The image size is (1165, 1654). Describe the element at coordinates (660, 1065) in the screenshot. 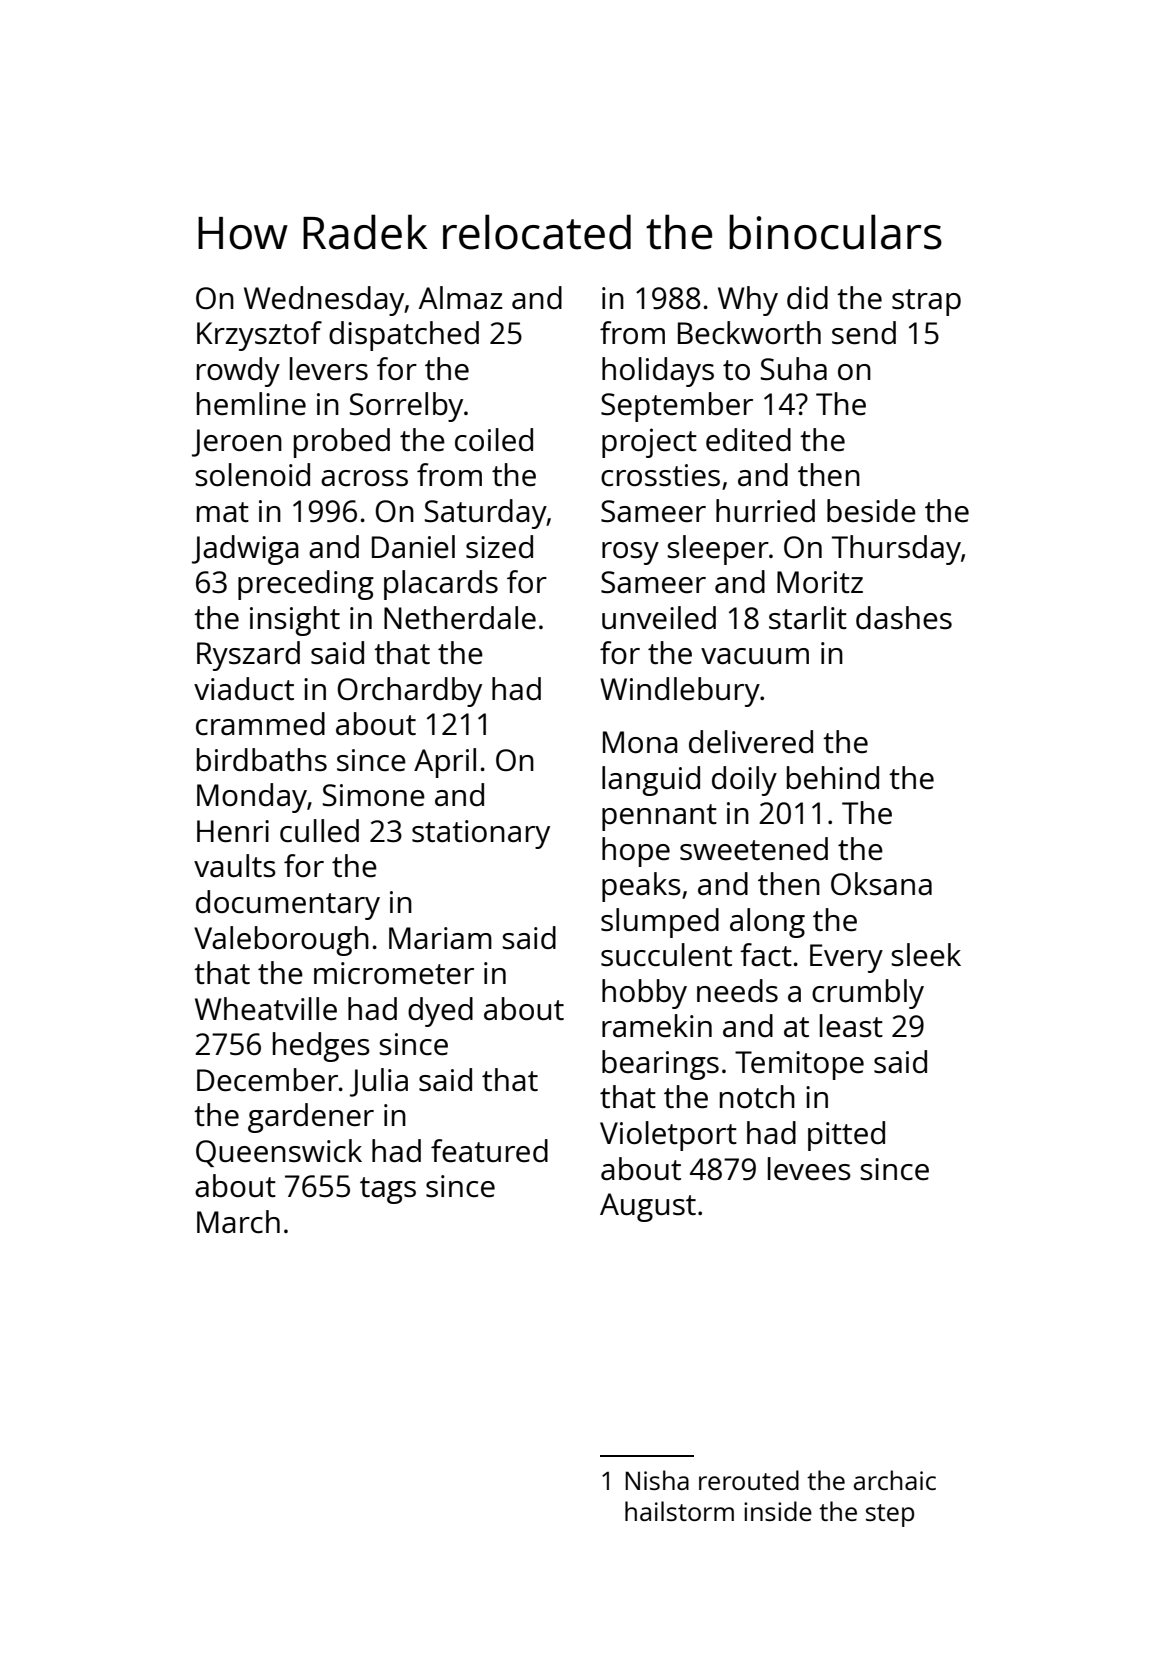

I see `bearings` at that location.
